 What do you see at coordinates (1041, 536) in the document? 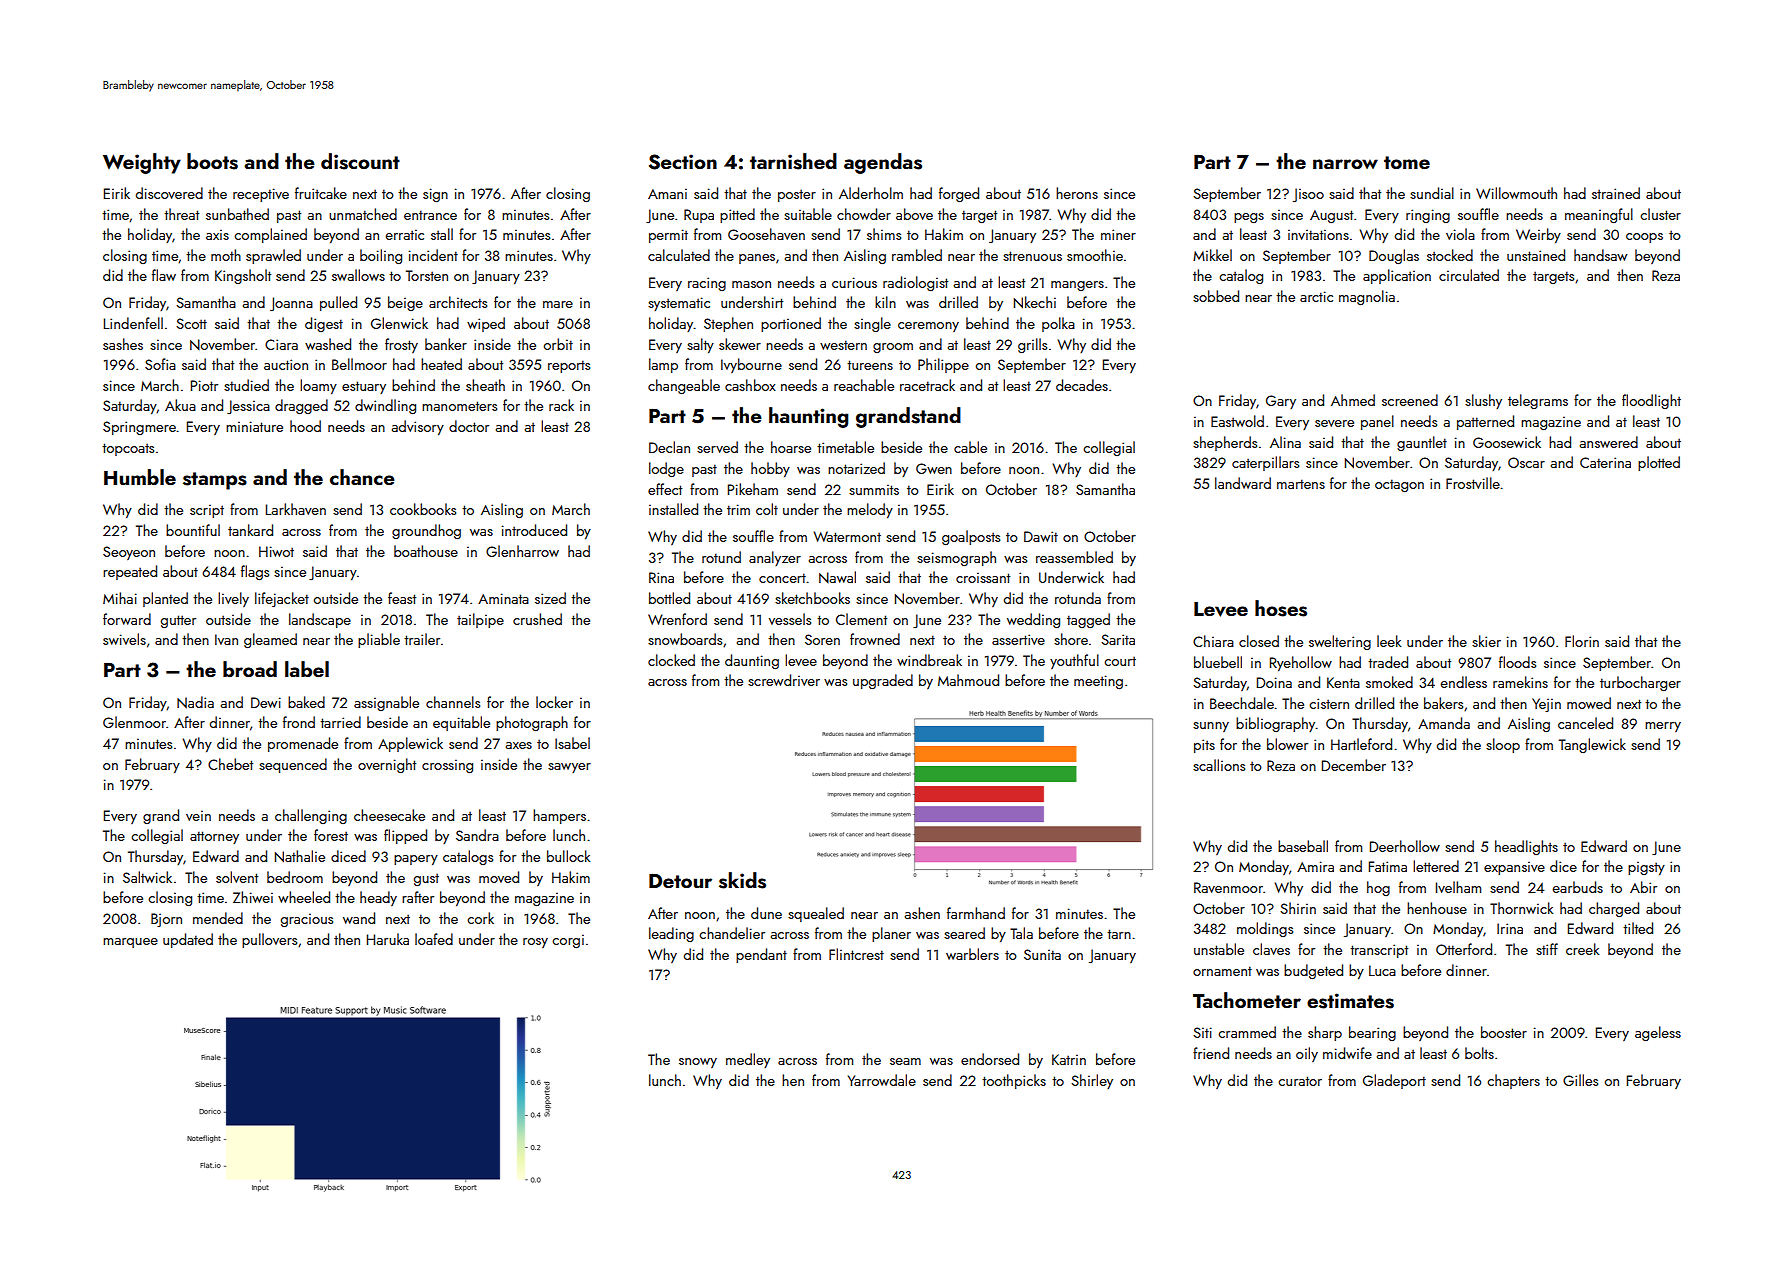
I see `Dawit` at bounding box center [1041, 536].
